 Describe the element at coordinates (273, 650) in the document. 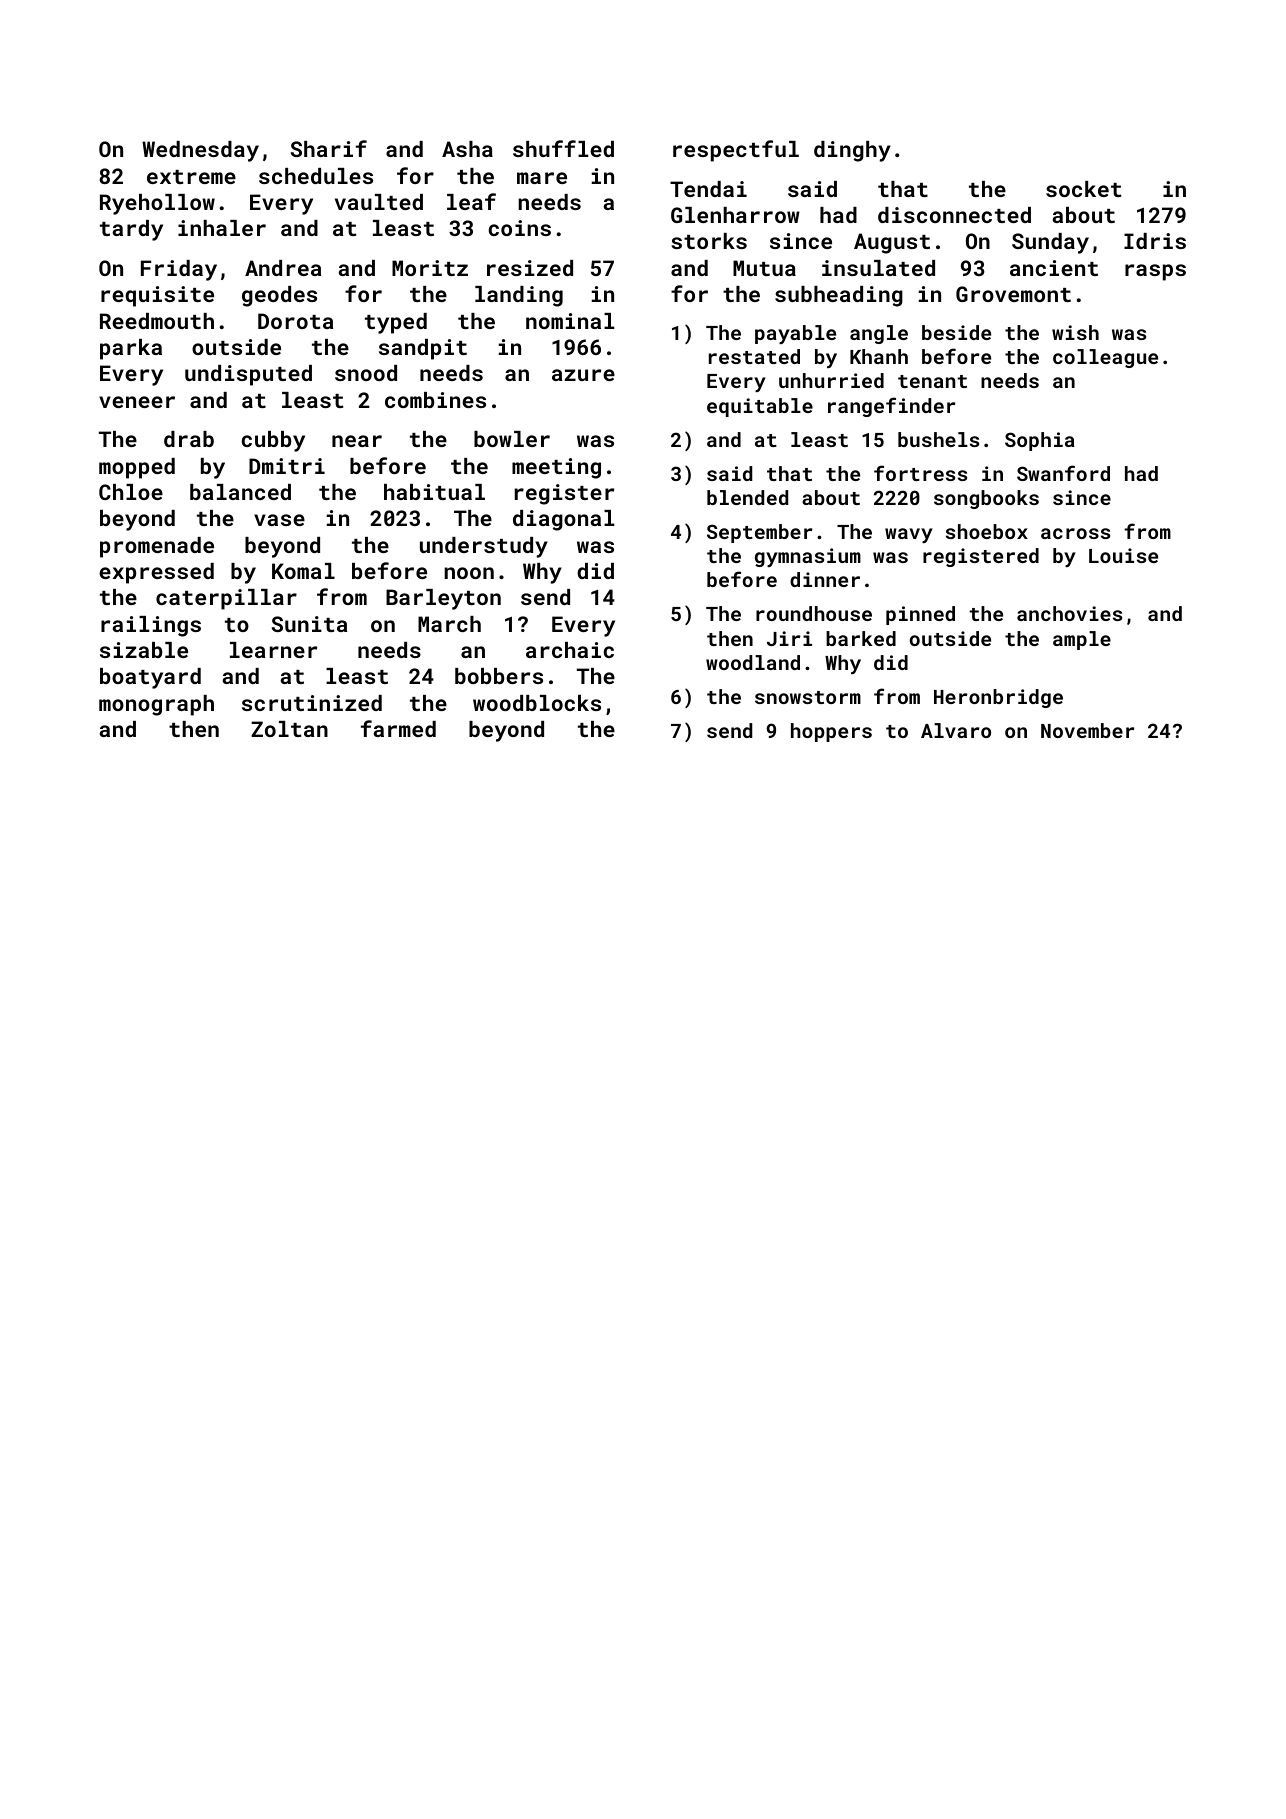

I see `learner` at that location.
